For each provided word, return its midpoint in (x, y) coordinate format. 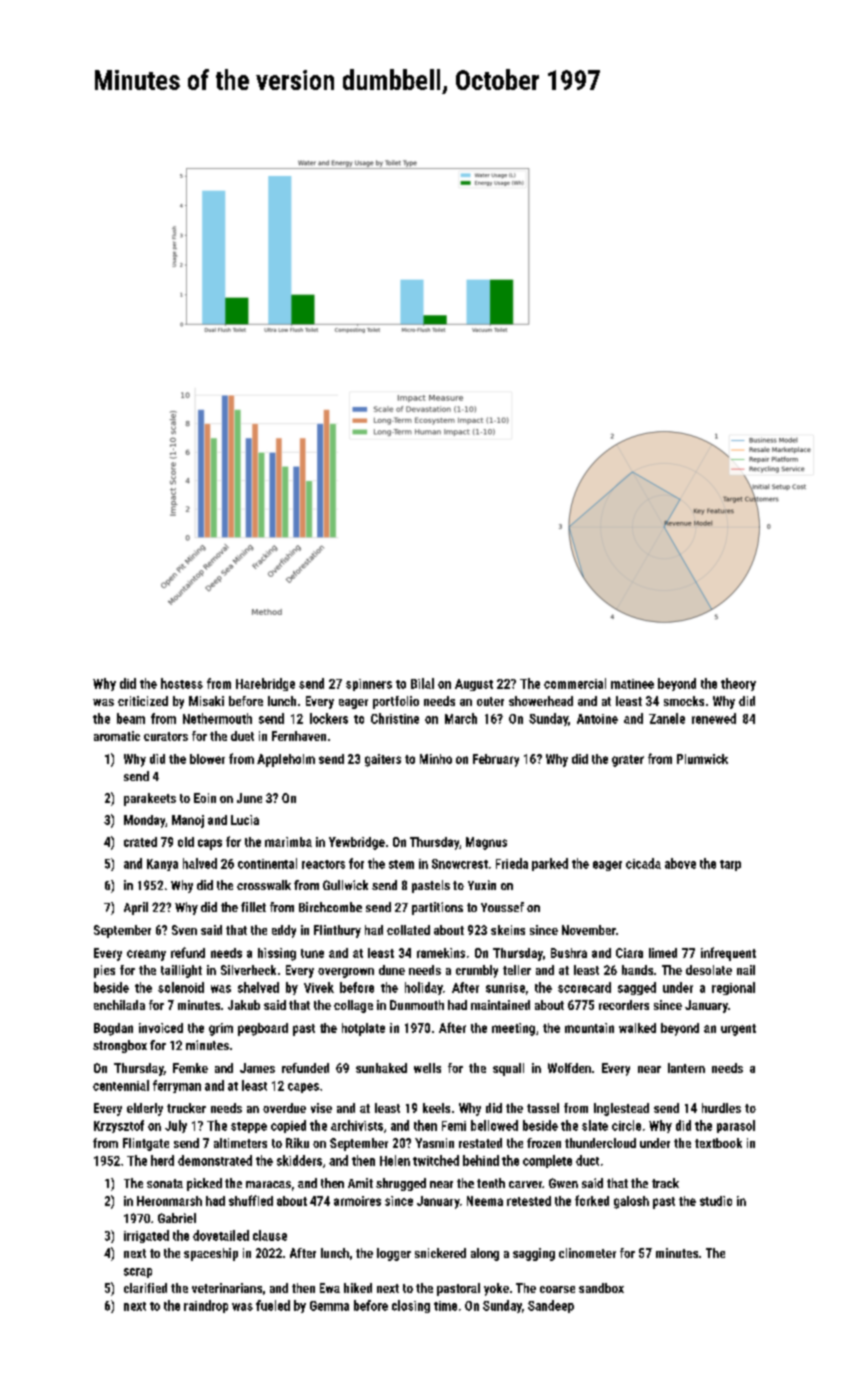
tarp (730, 865)
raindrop (206, 1306)
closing (411, 1306)
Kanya (162, 865)
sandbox (601, 1288)
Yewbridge (357, 843)
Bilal (422, 683)
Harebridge (265, 684)
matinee (632, 684)
